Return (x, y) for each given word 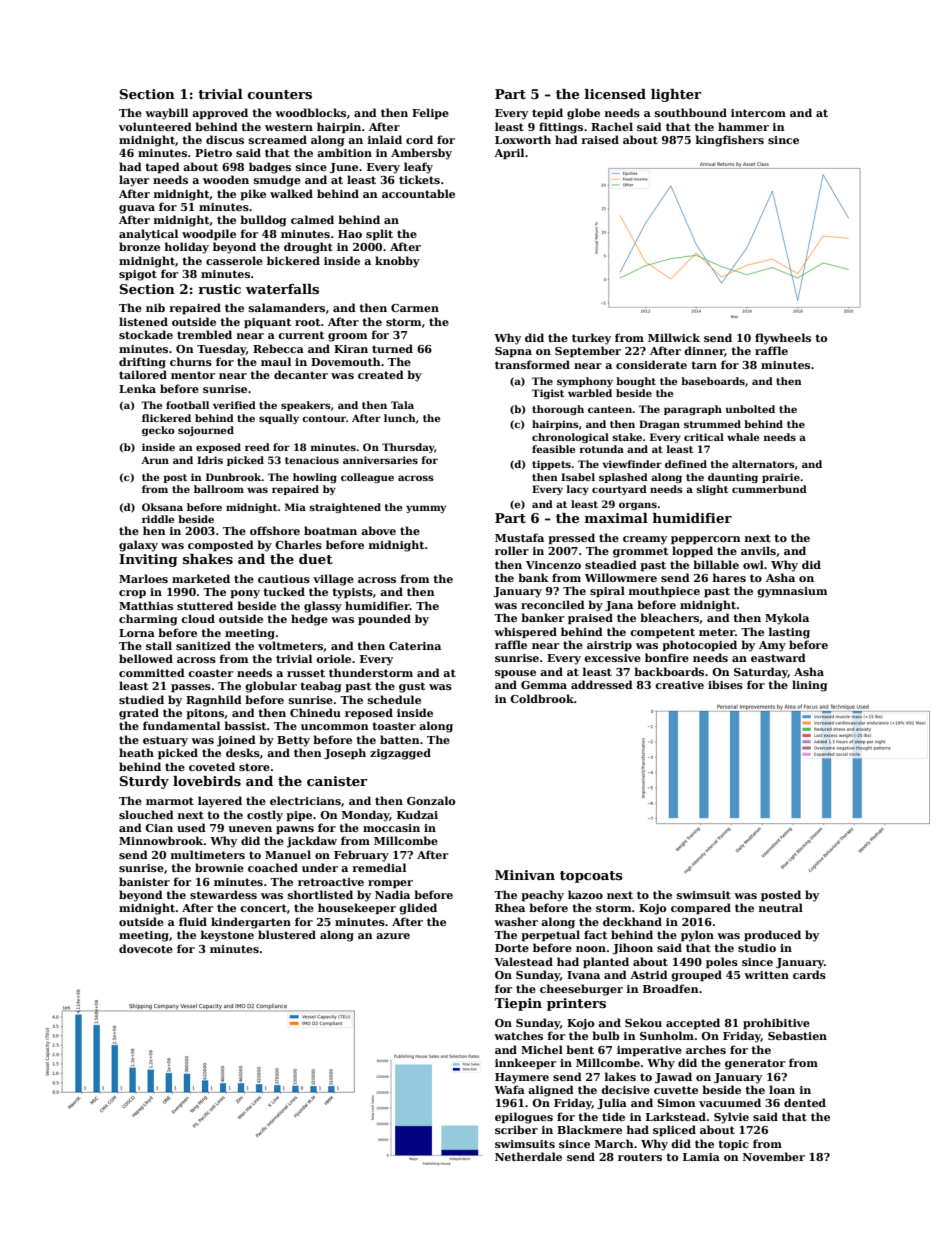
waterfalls (282, 289)
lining (810, 686)
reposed (369, 714)
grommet (640, 552)
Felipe (430, 114)
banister (144, 881)
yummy (426, 509)
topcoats (591, 877)
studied (141, 699)
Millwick (674, 337)
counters (280, 94)
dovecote (146, 948)
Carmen (415, 308)
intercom (758, 113)
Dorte (512, 948)
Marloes (143, 578)
